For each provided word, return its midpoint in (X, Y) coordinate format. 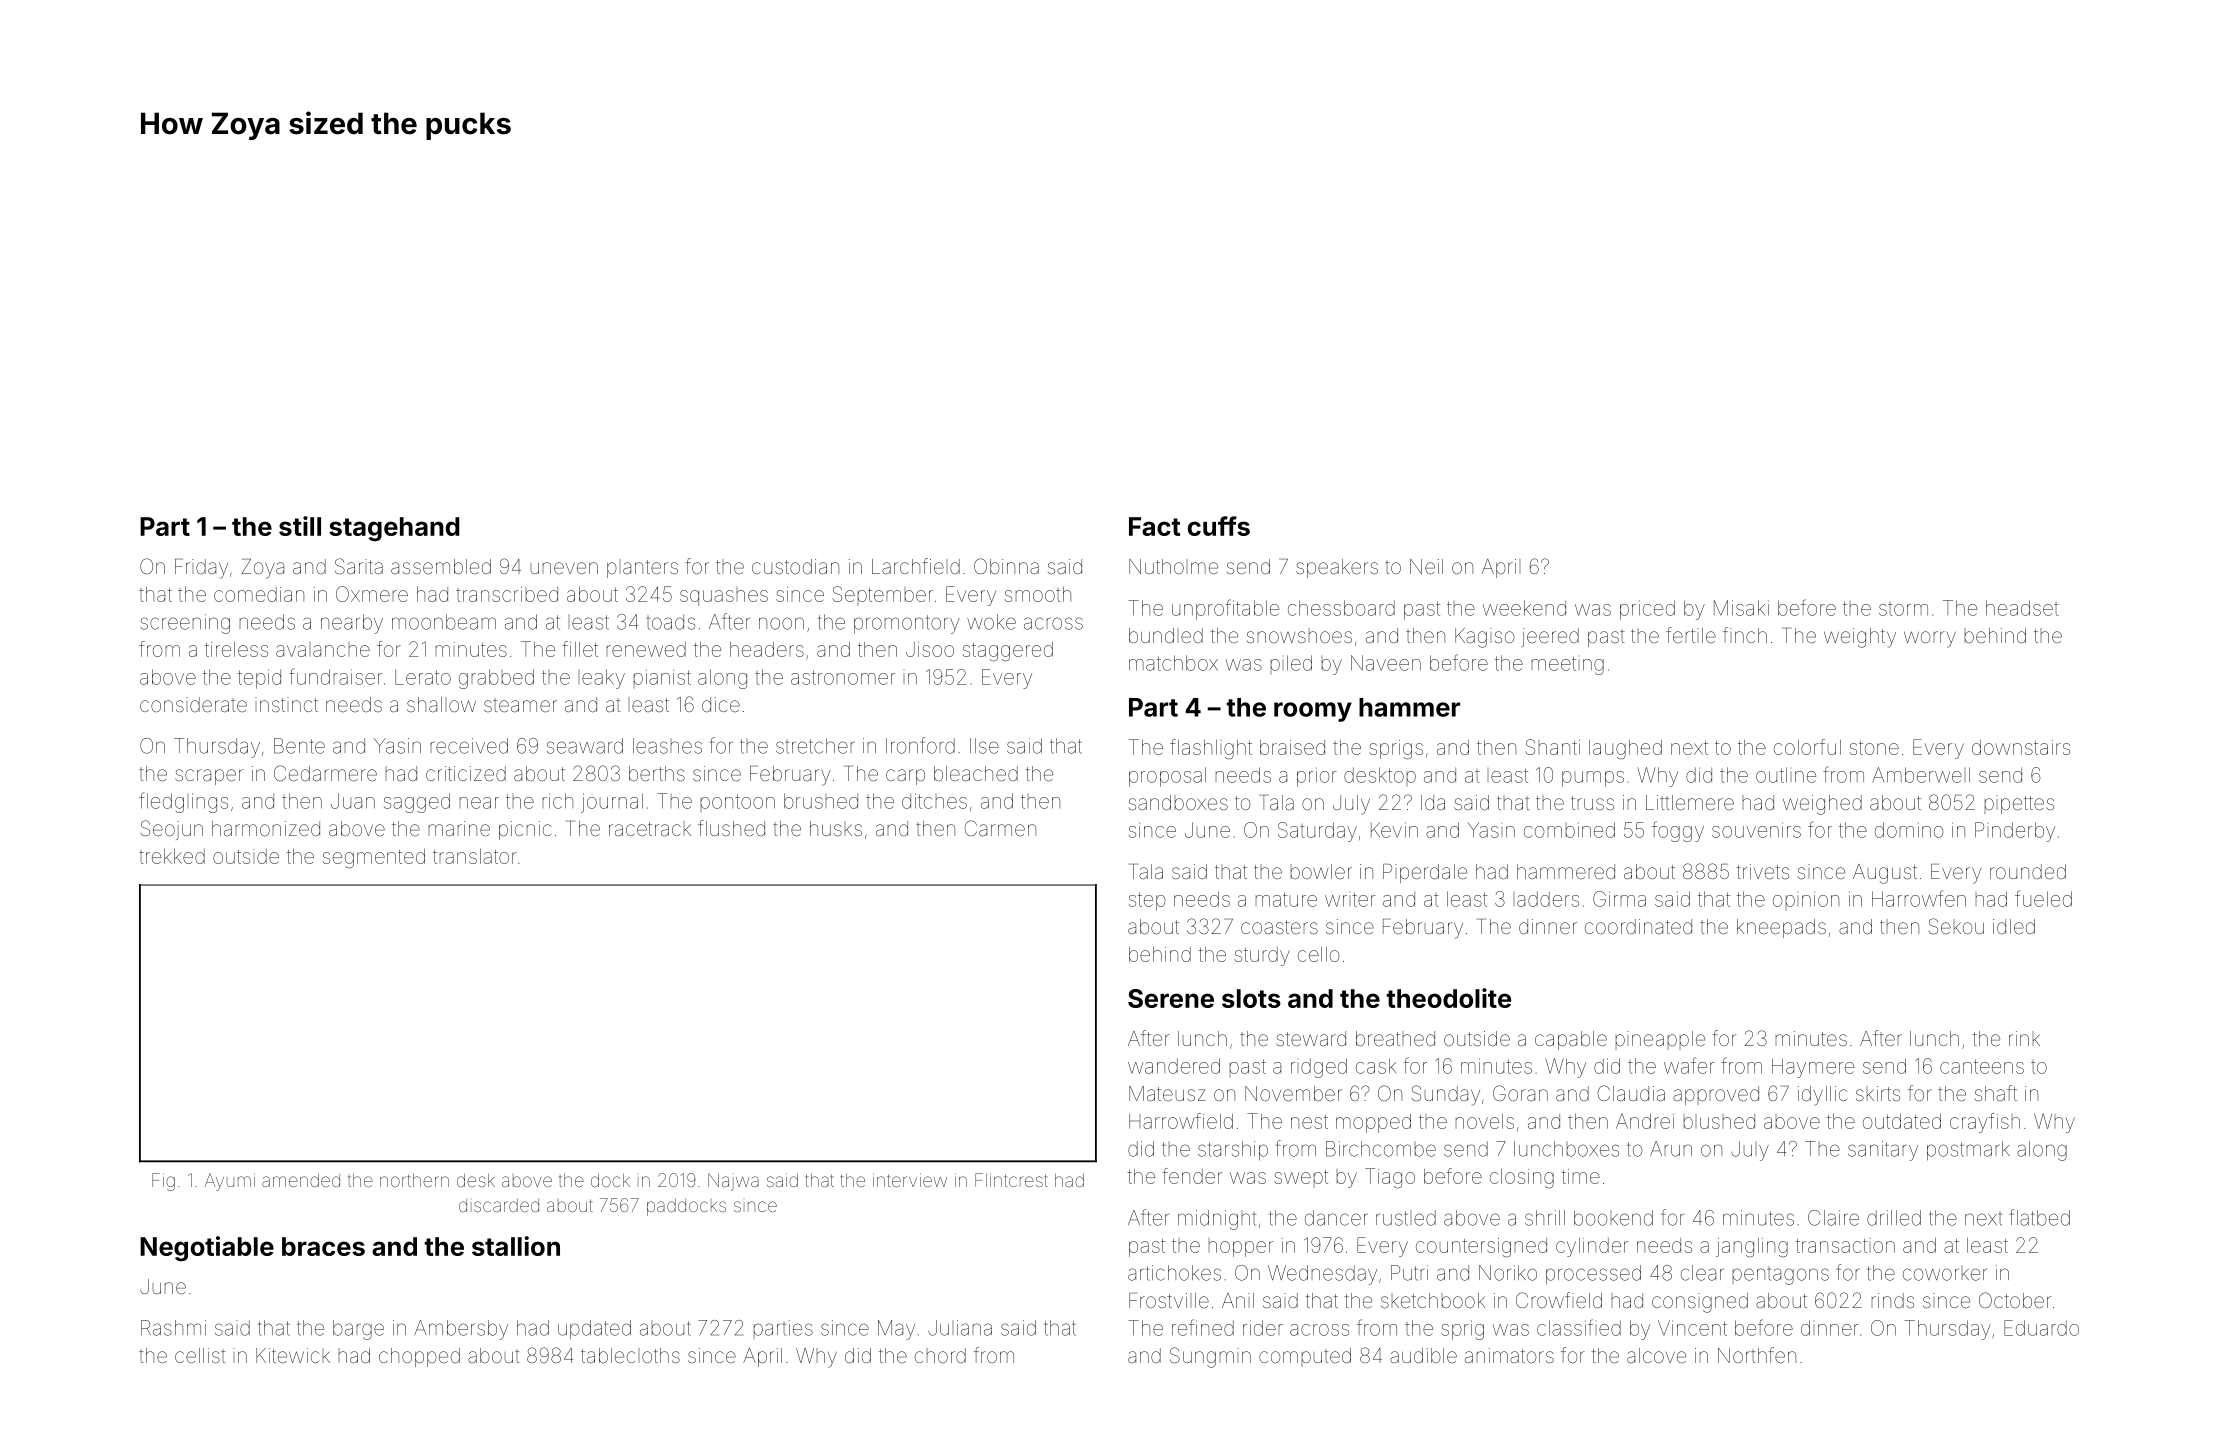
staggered (1008, 652)
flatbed (2039, 1217)
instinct (286, 704)
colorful (1807, 747)
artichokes (1174, 1273)
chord (940, 1355)
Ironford (920, 745)
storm (1903, 609)
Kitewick (293, 1355)
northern (414, 1180)
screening (185, 624)
